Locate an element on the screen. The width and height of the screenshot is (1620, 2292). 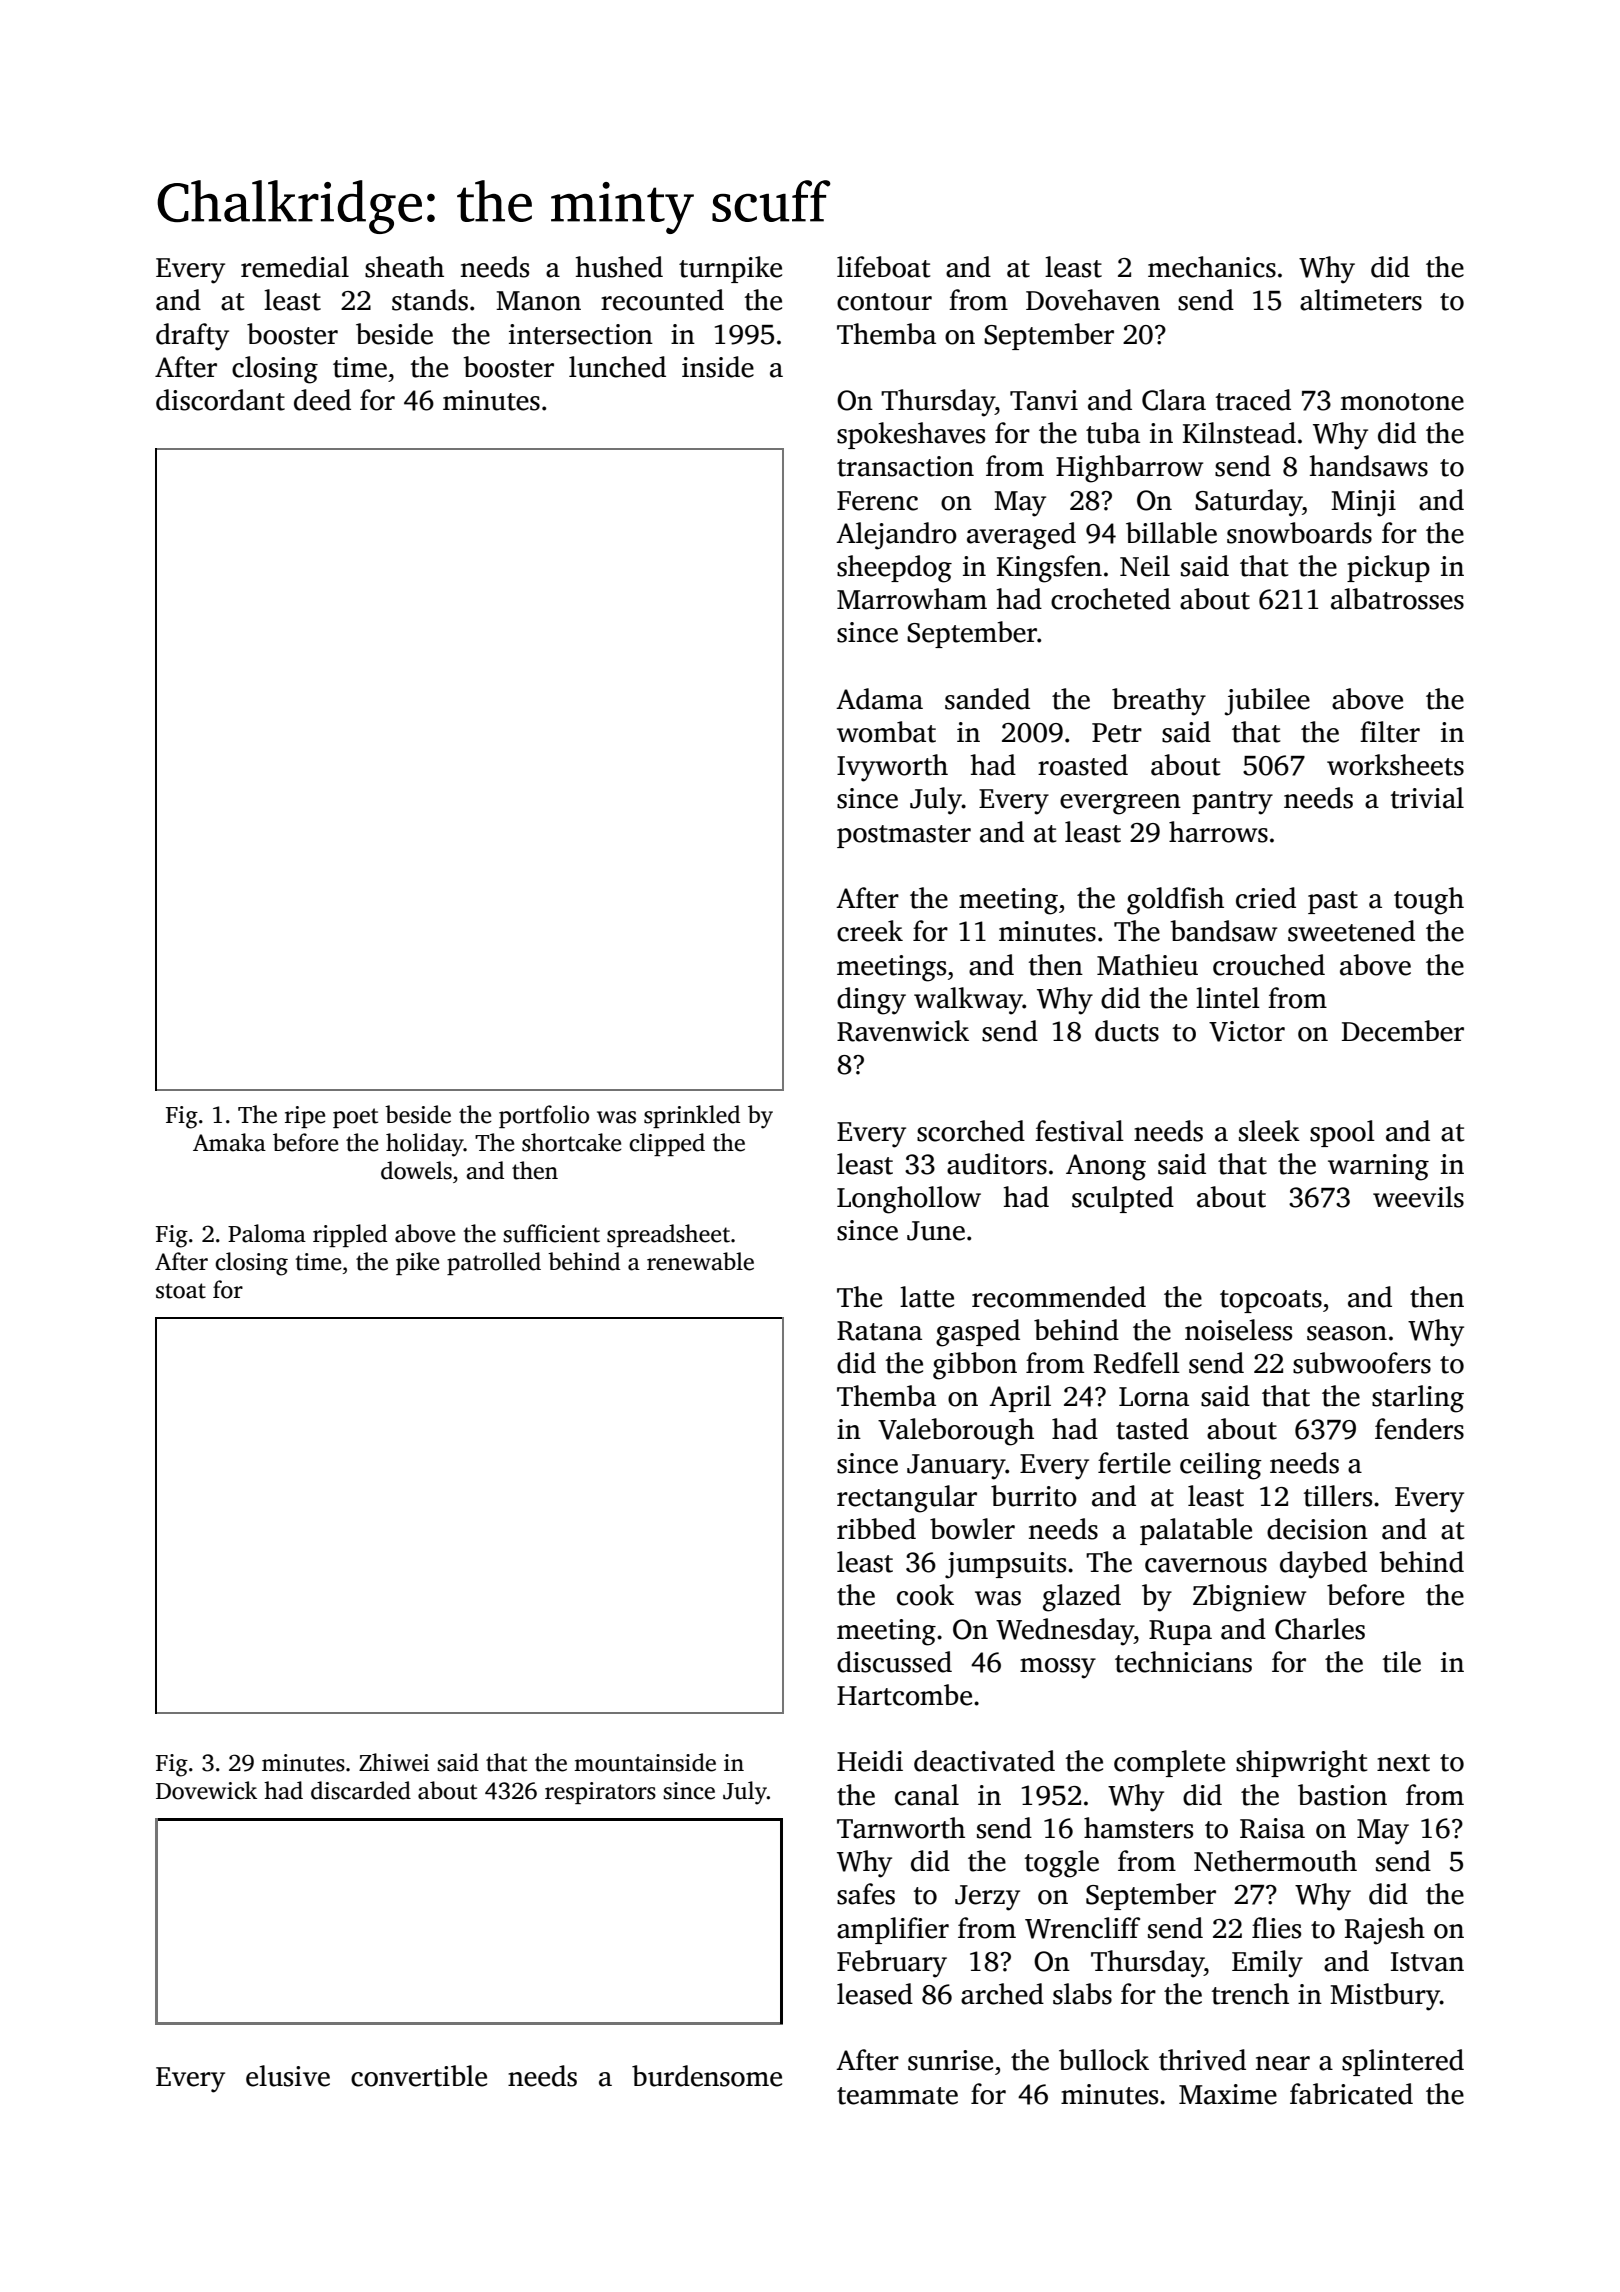
worksheets is located at coordinates (1395, 765).
